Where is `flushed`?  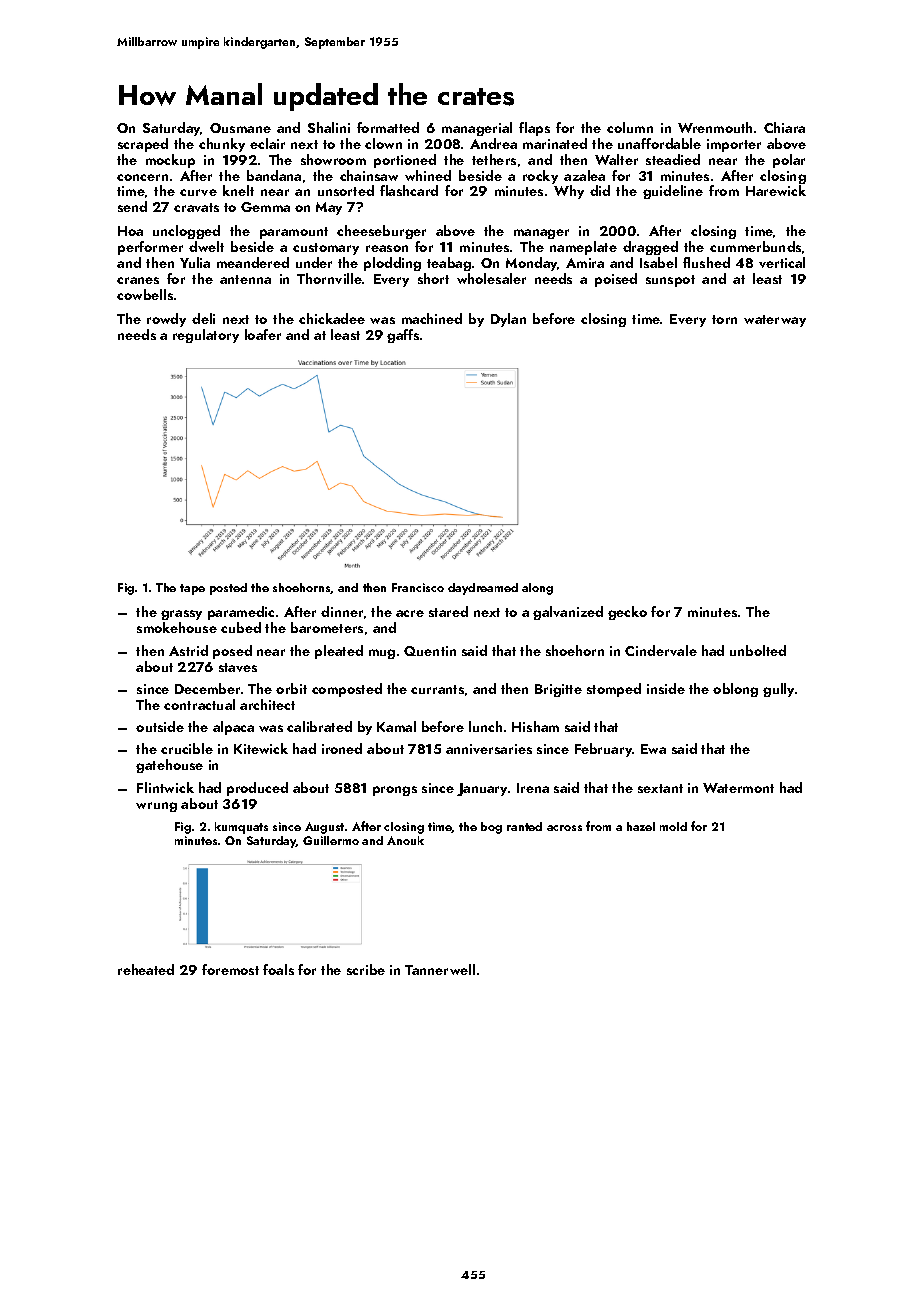 flushed is located at coordinates (706, 262).
